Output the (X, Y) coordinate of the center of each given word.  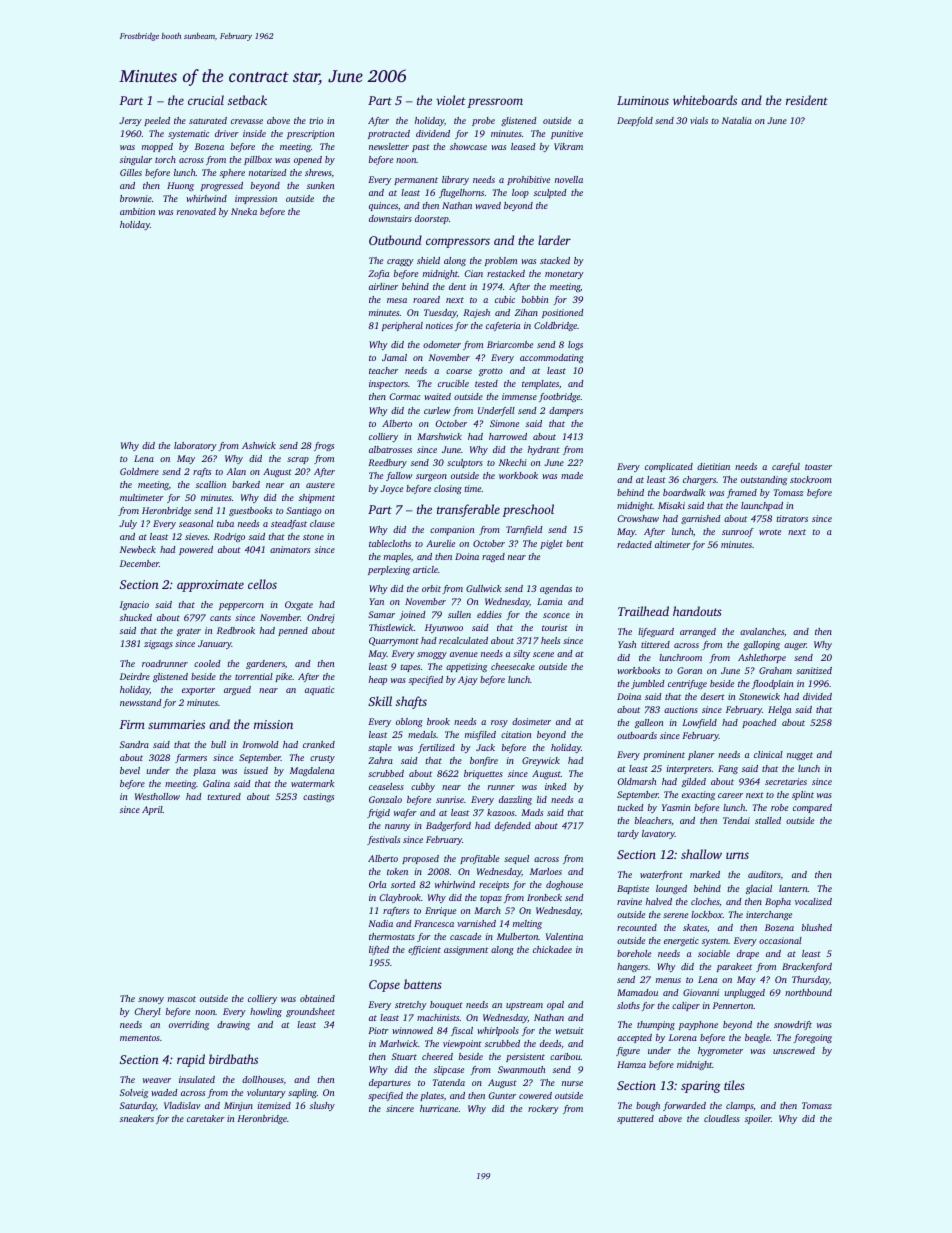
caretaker (206, 1118)
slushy (322, 1106)
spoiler (758, 1119)
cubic (505, 299)
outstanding (764, 480)
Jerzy (130, 121)
